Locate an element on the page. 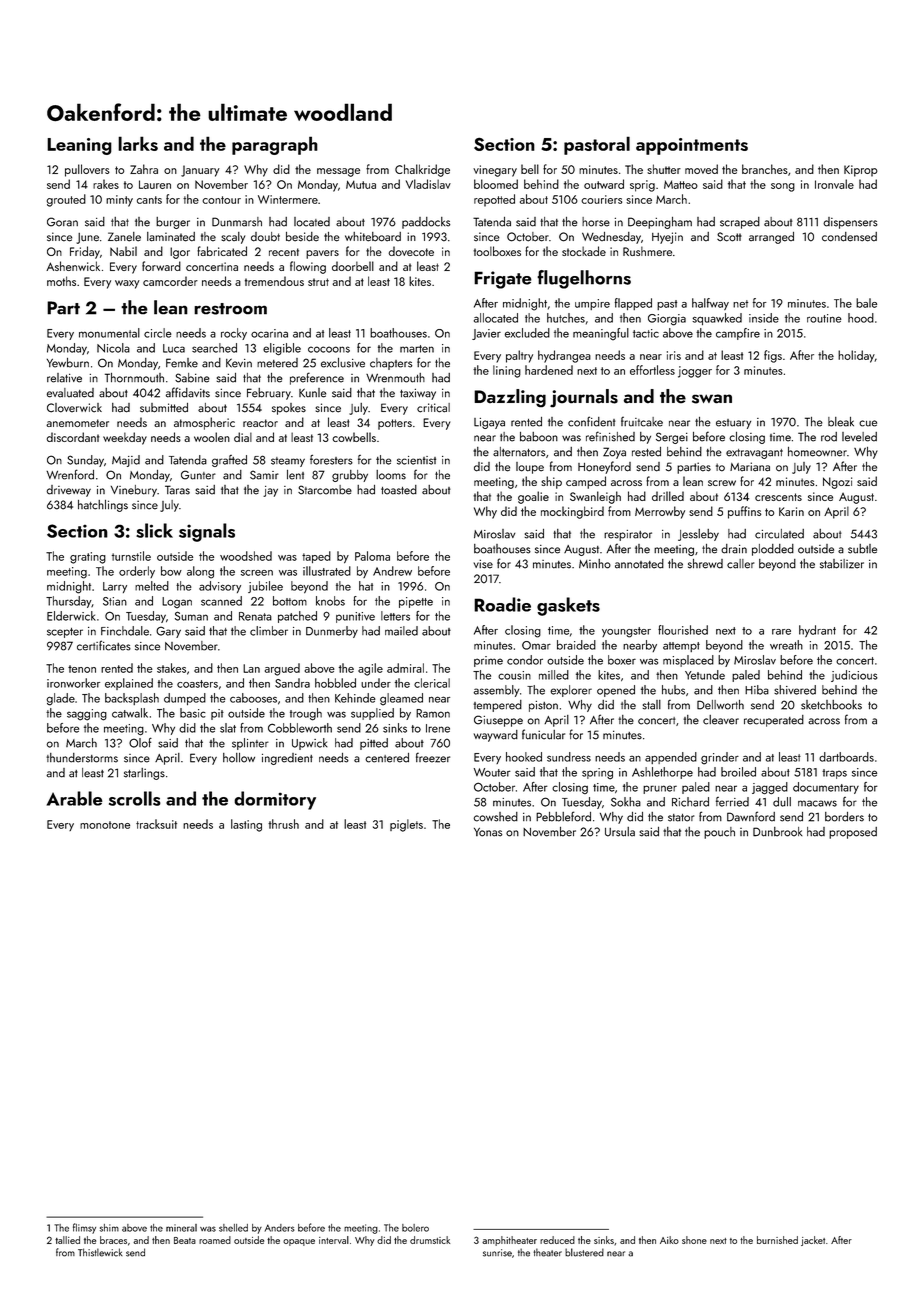 The height and width of the page is (1308, 924). larks is located at coordinates (138, 143).
